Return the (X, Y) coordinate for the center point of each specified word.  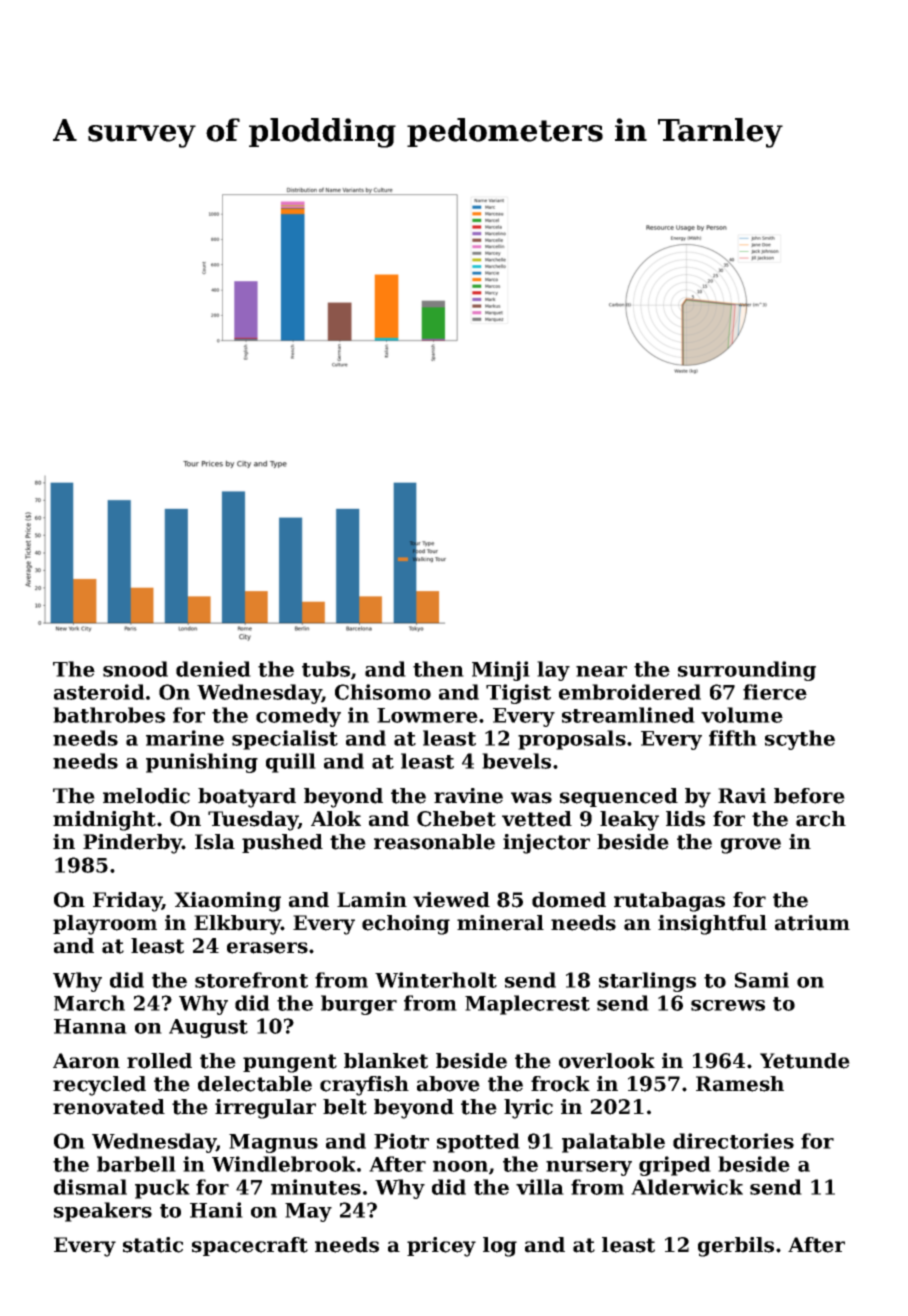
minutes (316, 1187)
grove (751, 846)
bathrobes (109, 715)
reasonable (434, 842)
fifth (733, 738)
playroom (105, 925)
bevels (516, 761)
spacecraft (250, 1246)
